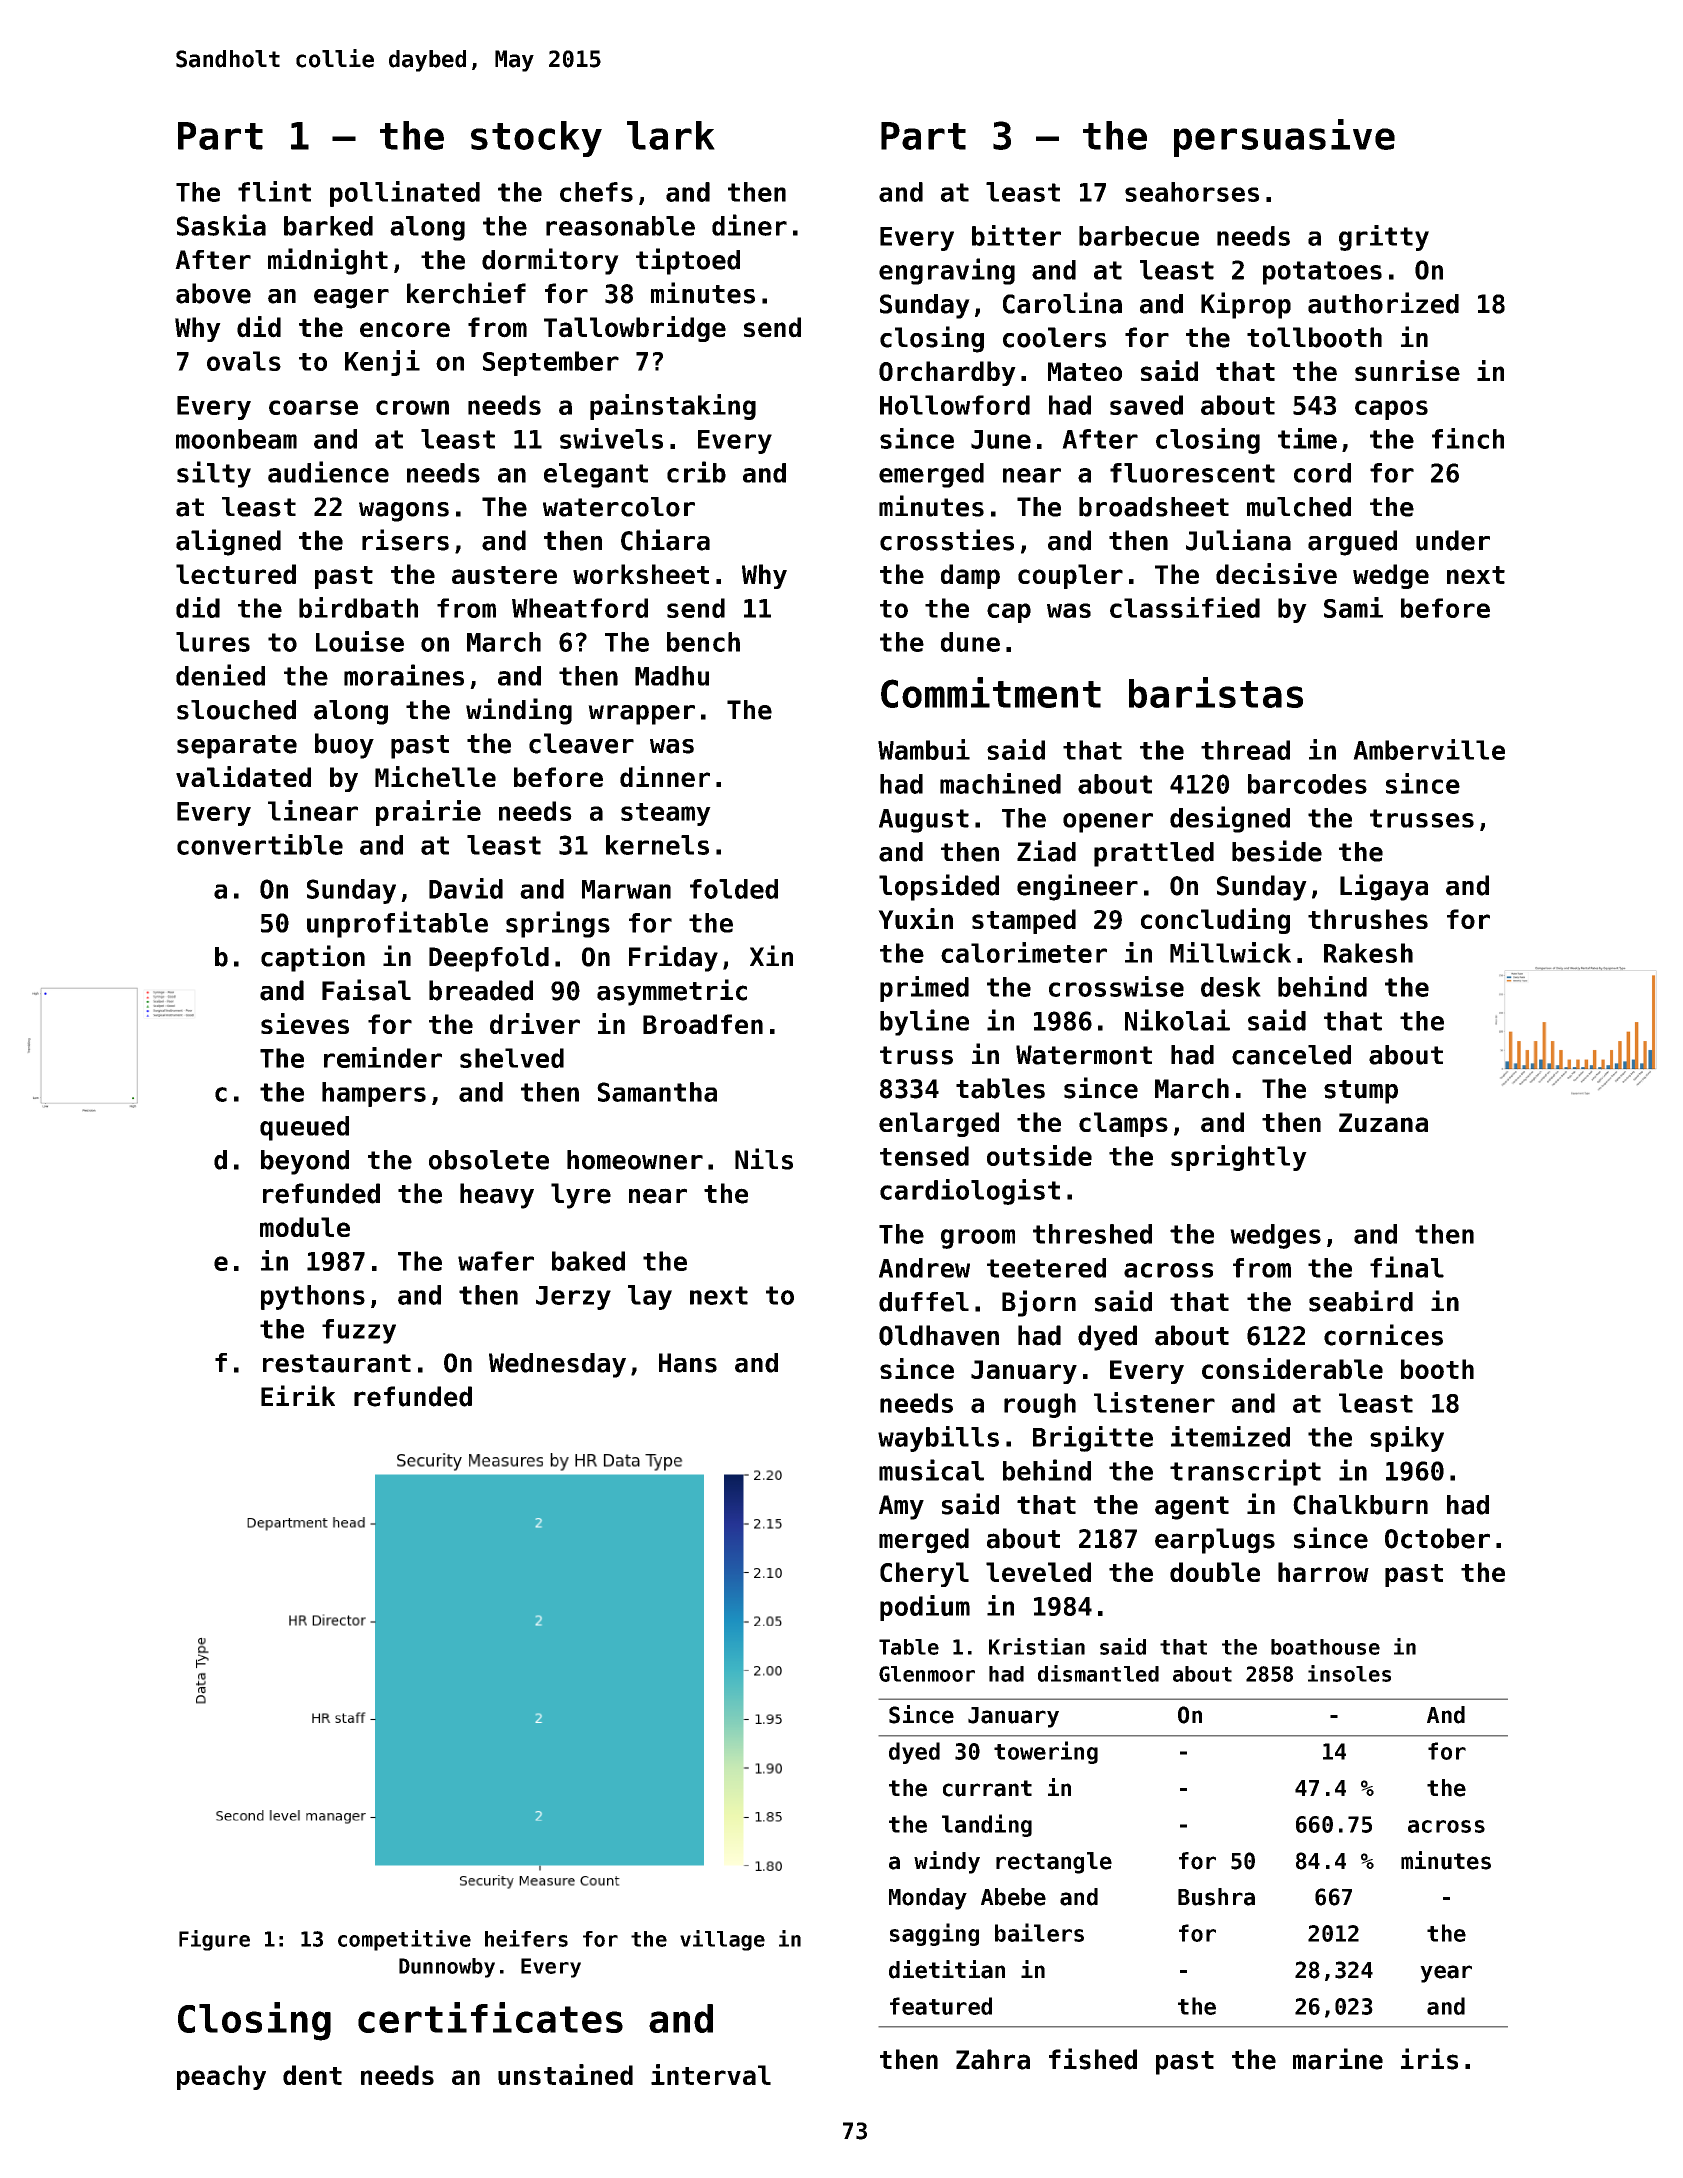 The image size is (1683, 2178). I want to click on seabird, so click(1361, 1301).
